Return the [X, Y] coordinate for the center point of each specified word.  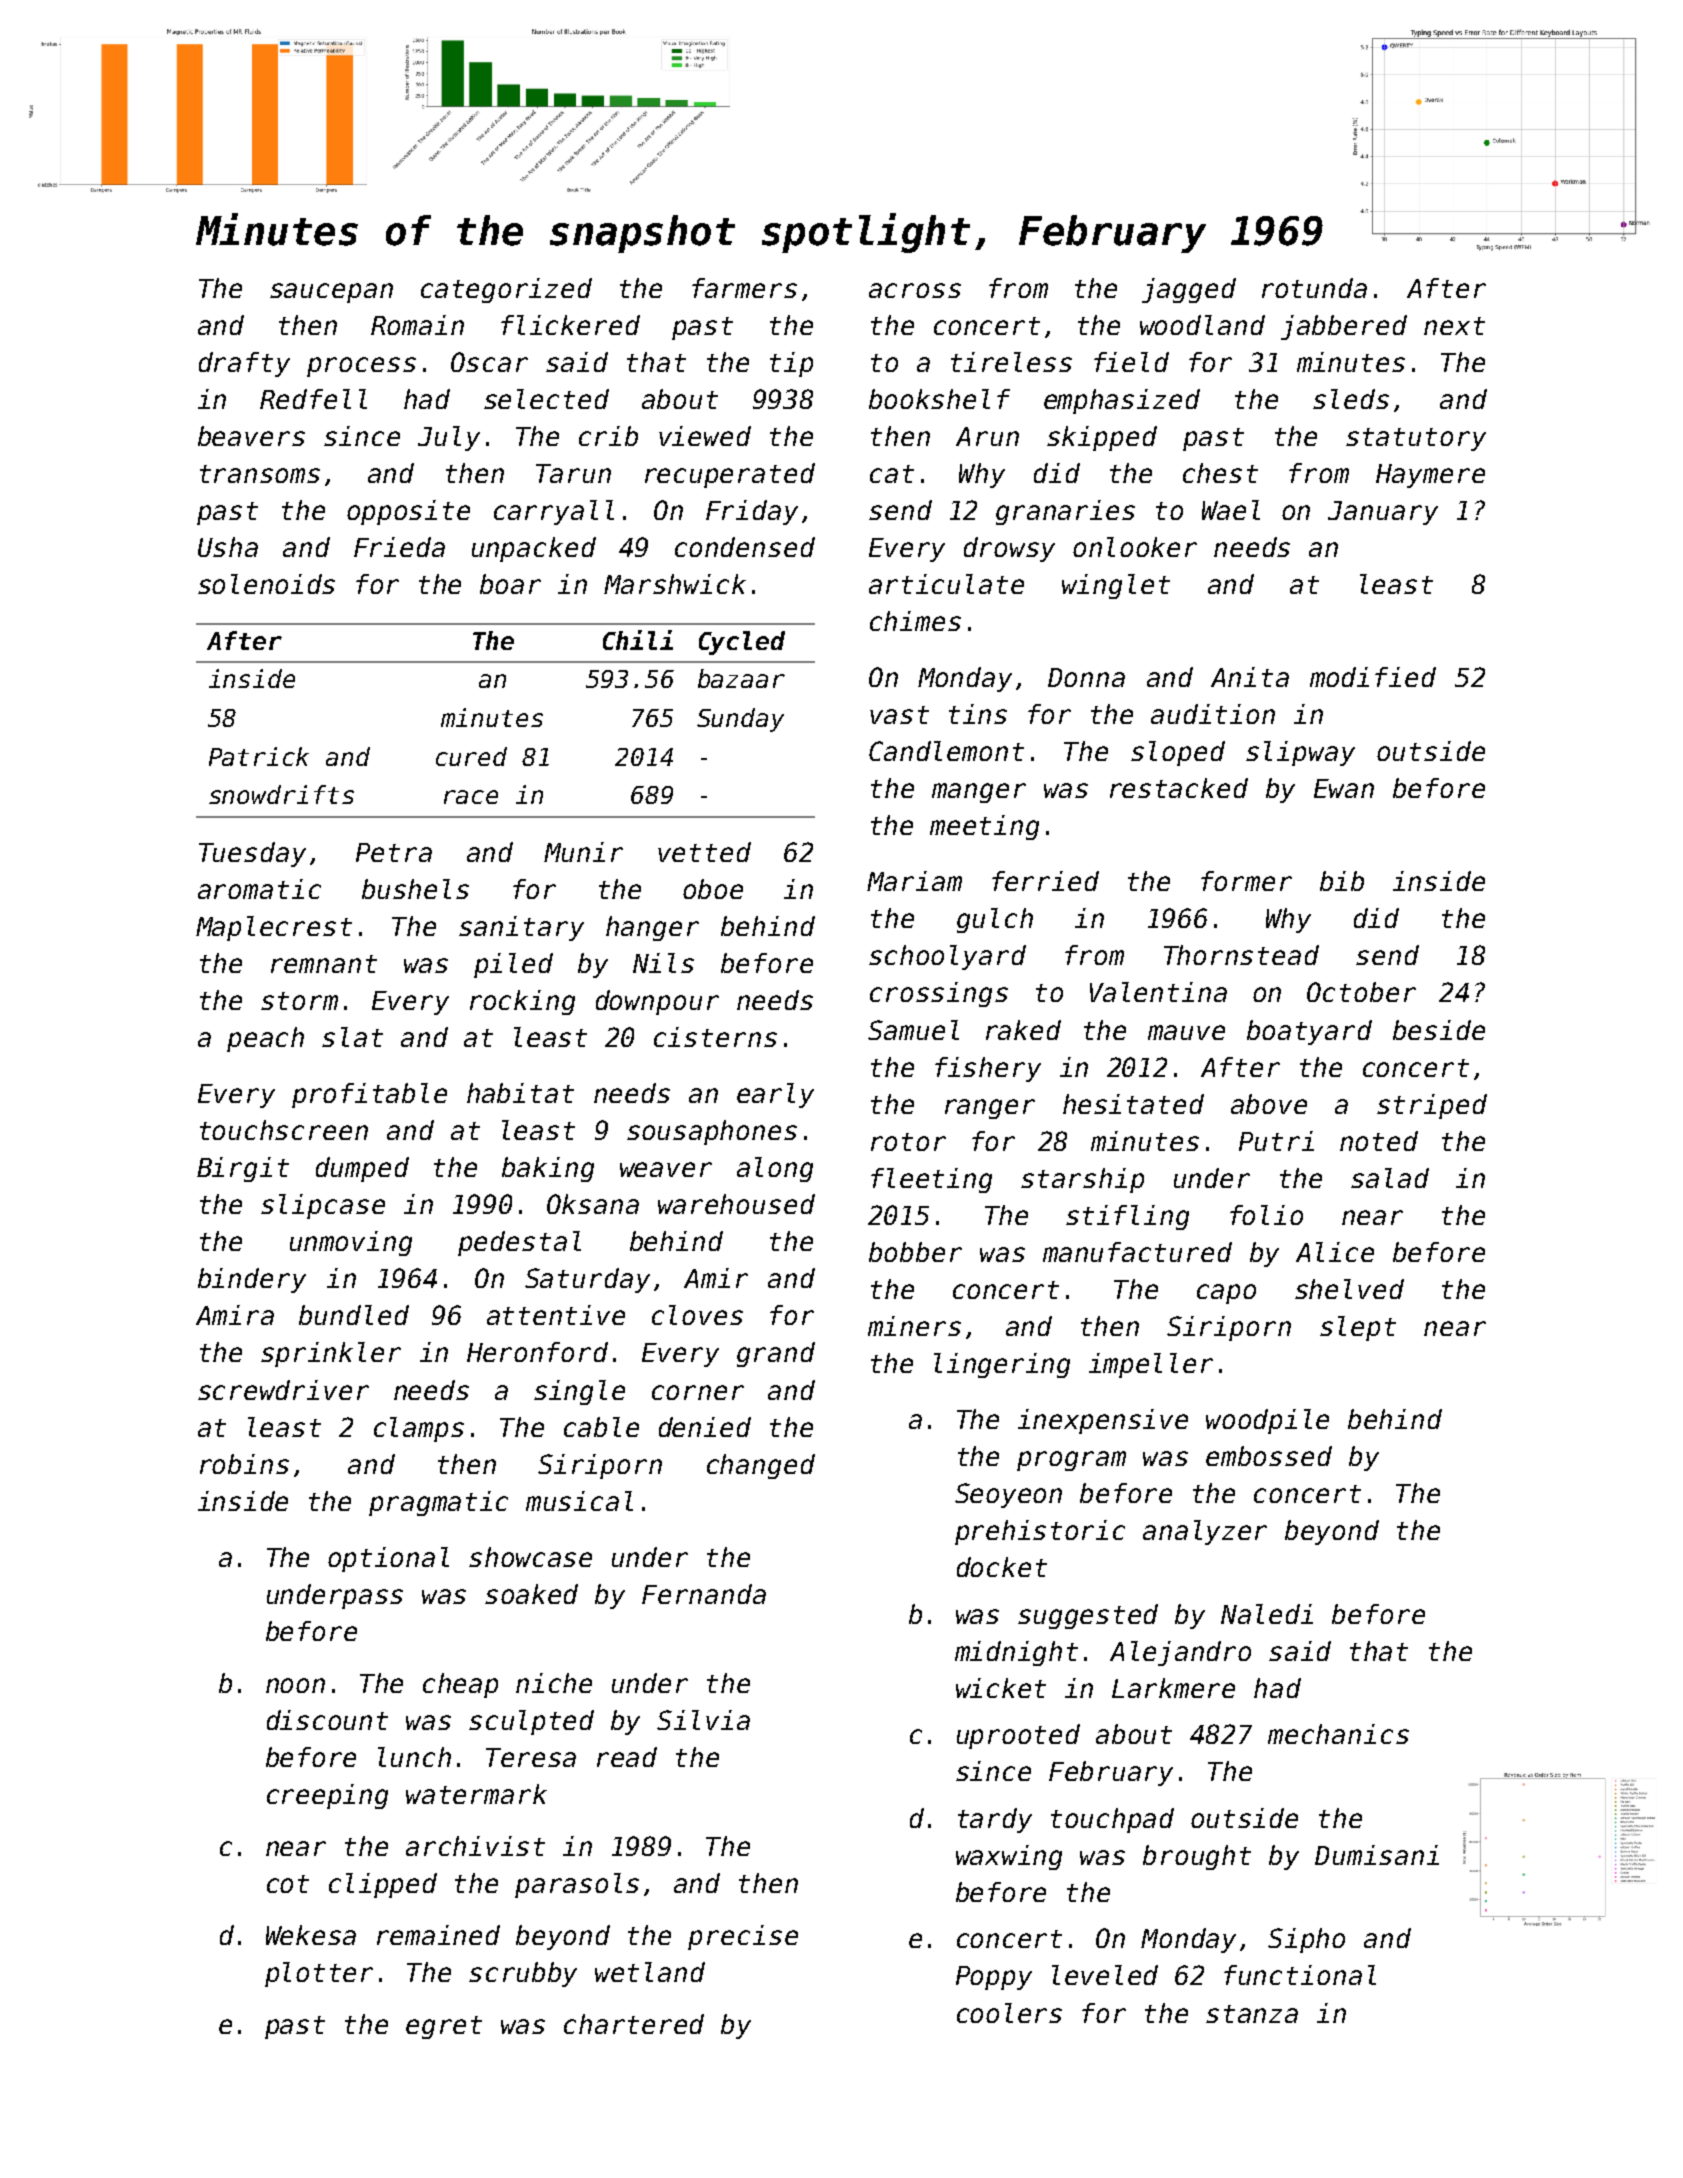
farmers [744, 288]
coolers [1009, 2013]
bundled [354, 1315]
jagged [1189, 290]
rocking [522, 1002]
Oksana [593, 1204]
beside [1439, 1030]
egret [444, 2027]
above [1269, 1104]
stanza [1252, 2014]
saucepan [331, 293]
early [775, 1095]
